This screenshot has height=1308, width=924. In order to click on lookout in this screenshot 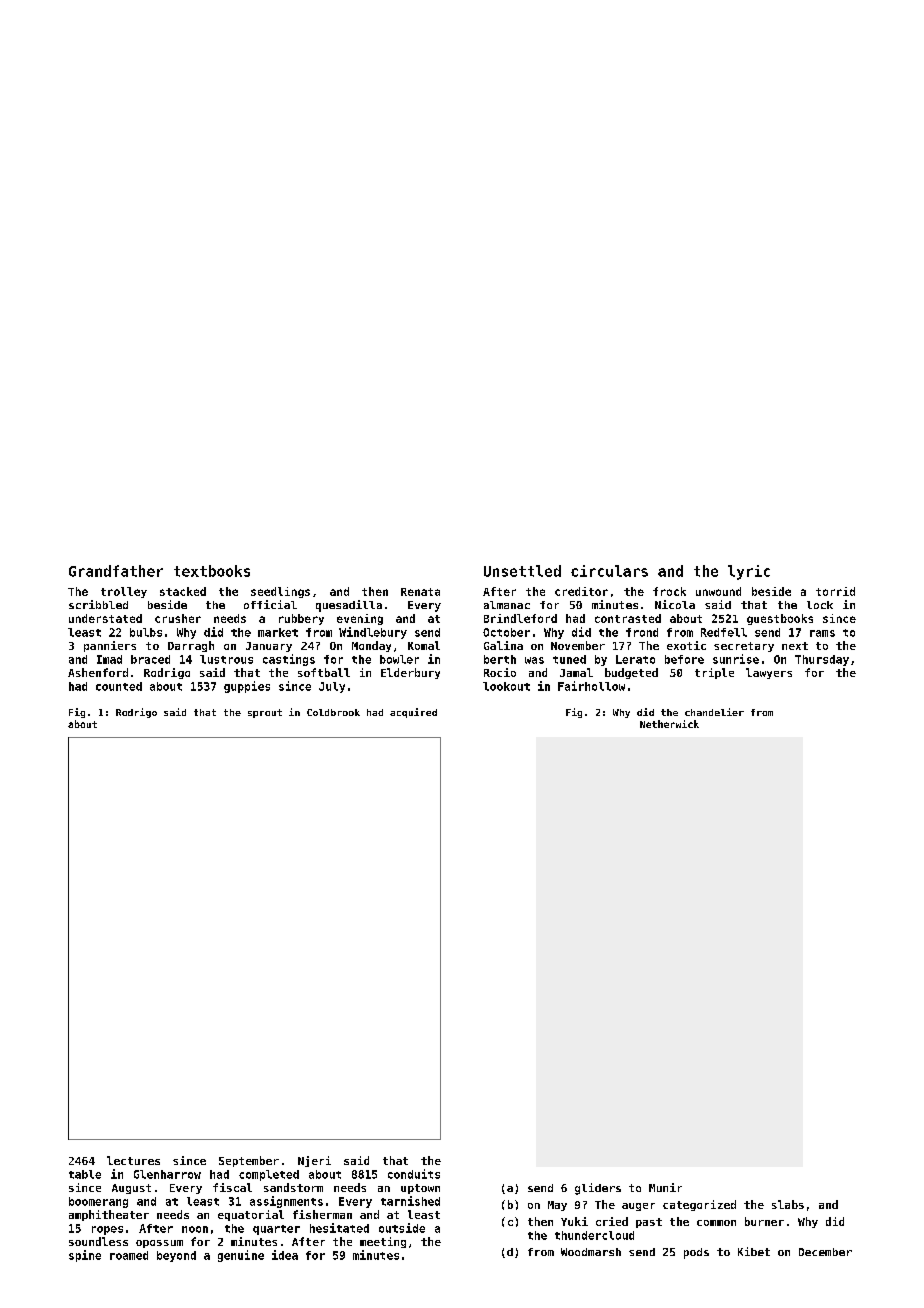, I will do `click(506, 686)`.
